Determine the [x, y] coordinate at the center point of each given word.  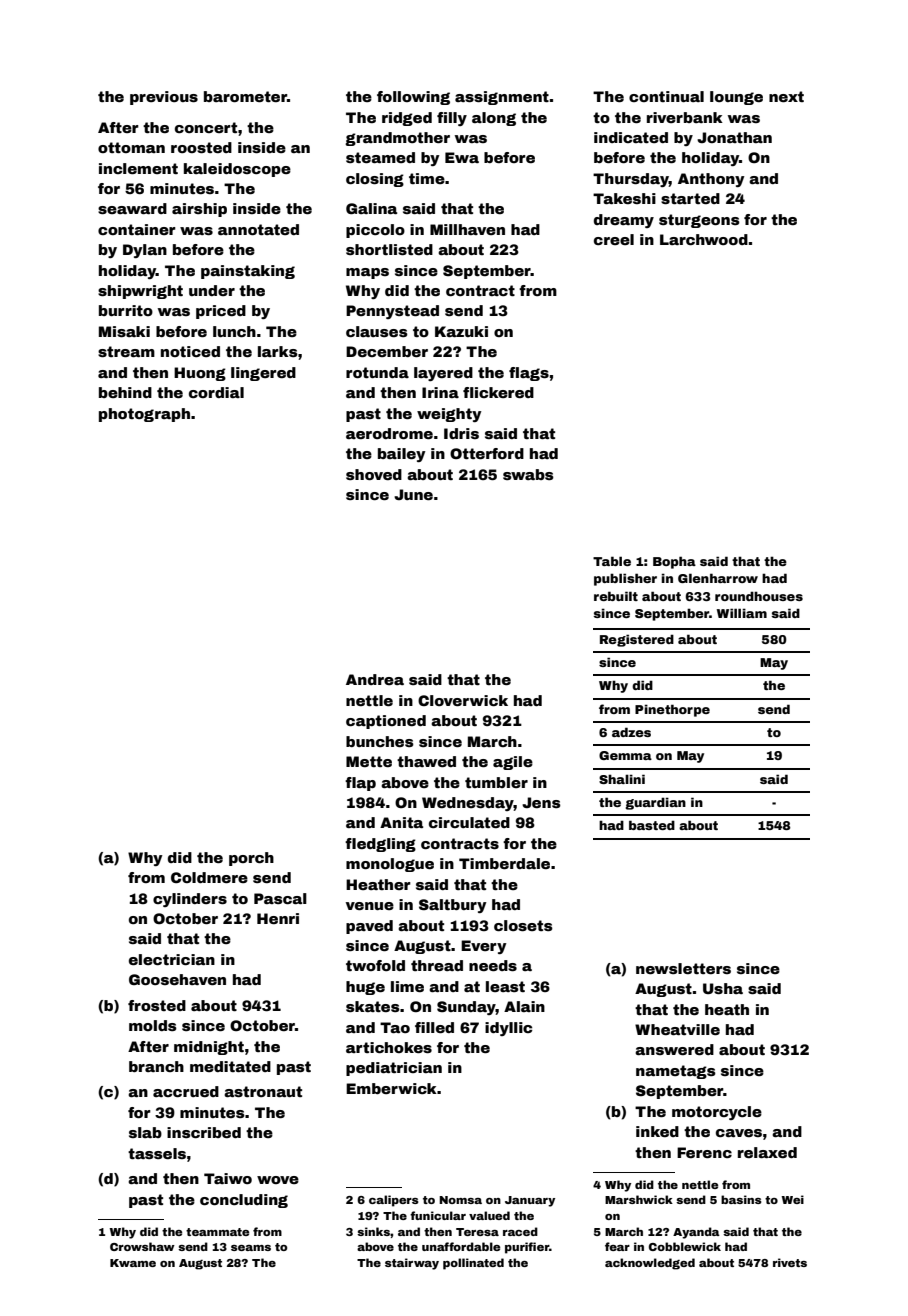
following [413, 98]
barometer [245, 96]
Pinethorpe [672, 710]
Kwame [133, 1263]
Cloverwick [463, 700]
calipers [394, 1201]
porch [251, 859]
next [786, 96]
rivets [790, 1262]
